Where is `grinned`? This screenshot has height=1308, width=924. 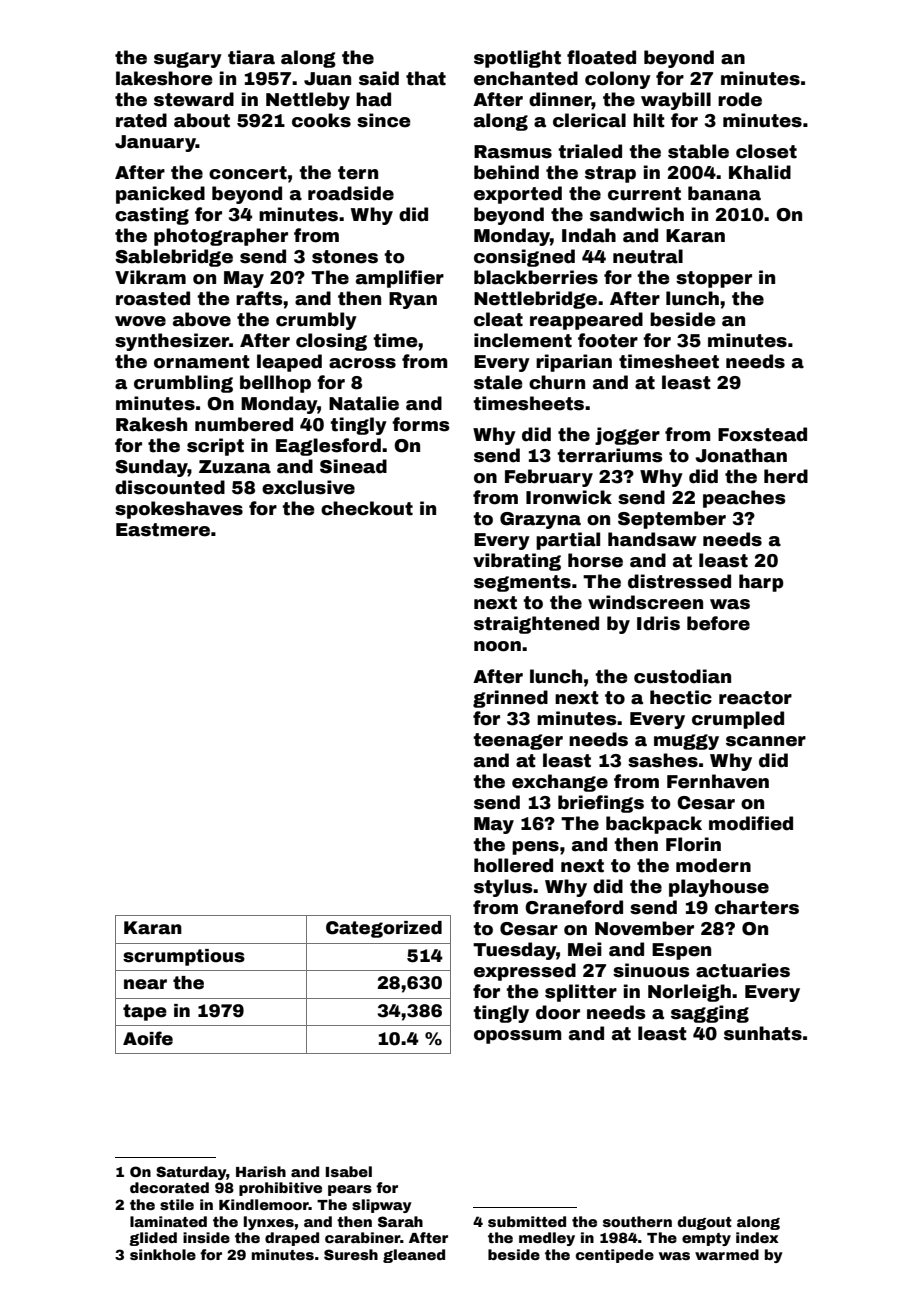
grinned is located at coordinates (510, 699).
